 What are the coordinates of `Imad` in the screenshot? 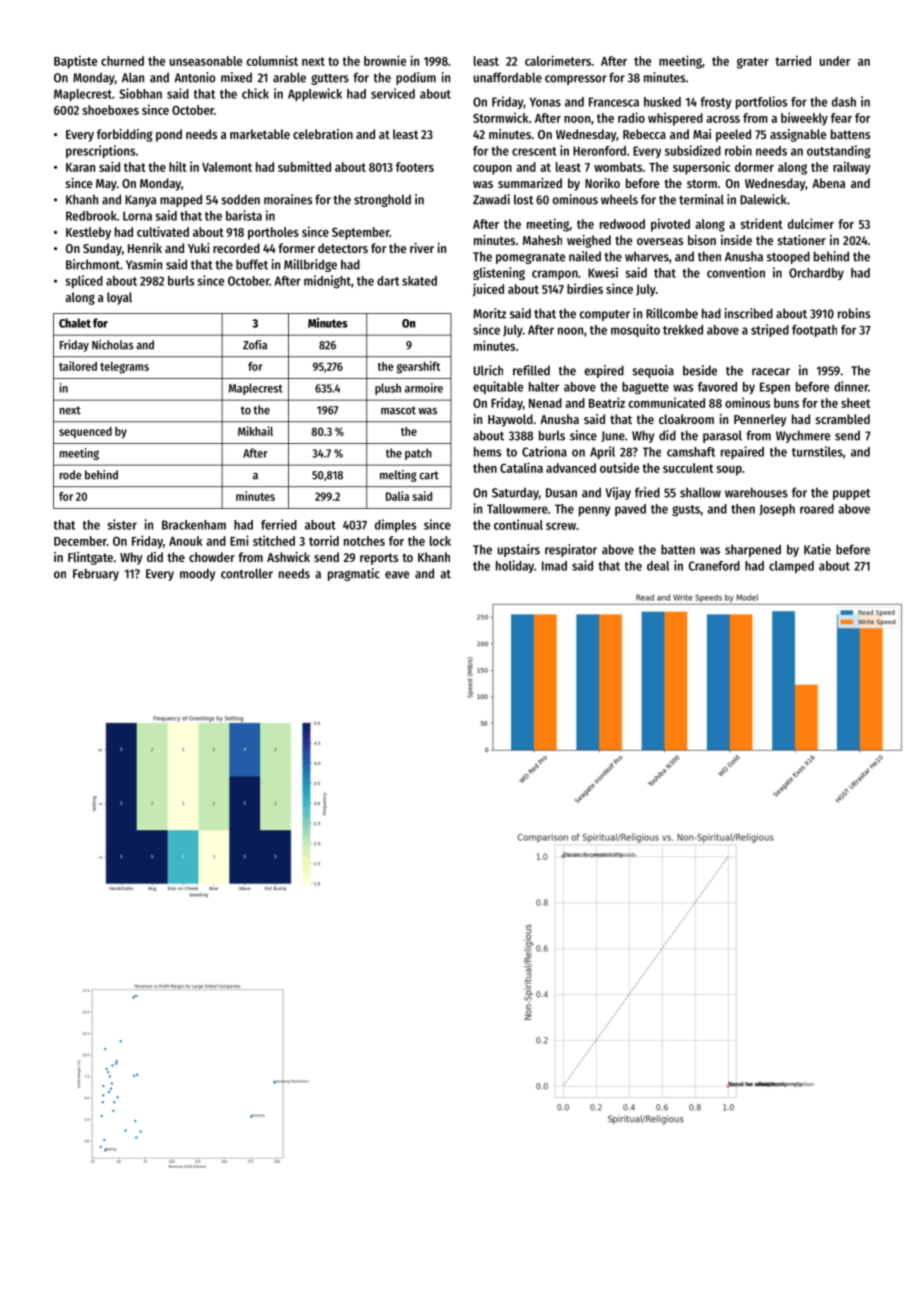 It's located at (554, 566).
